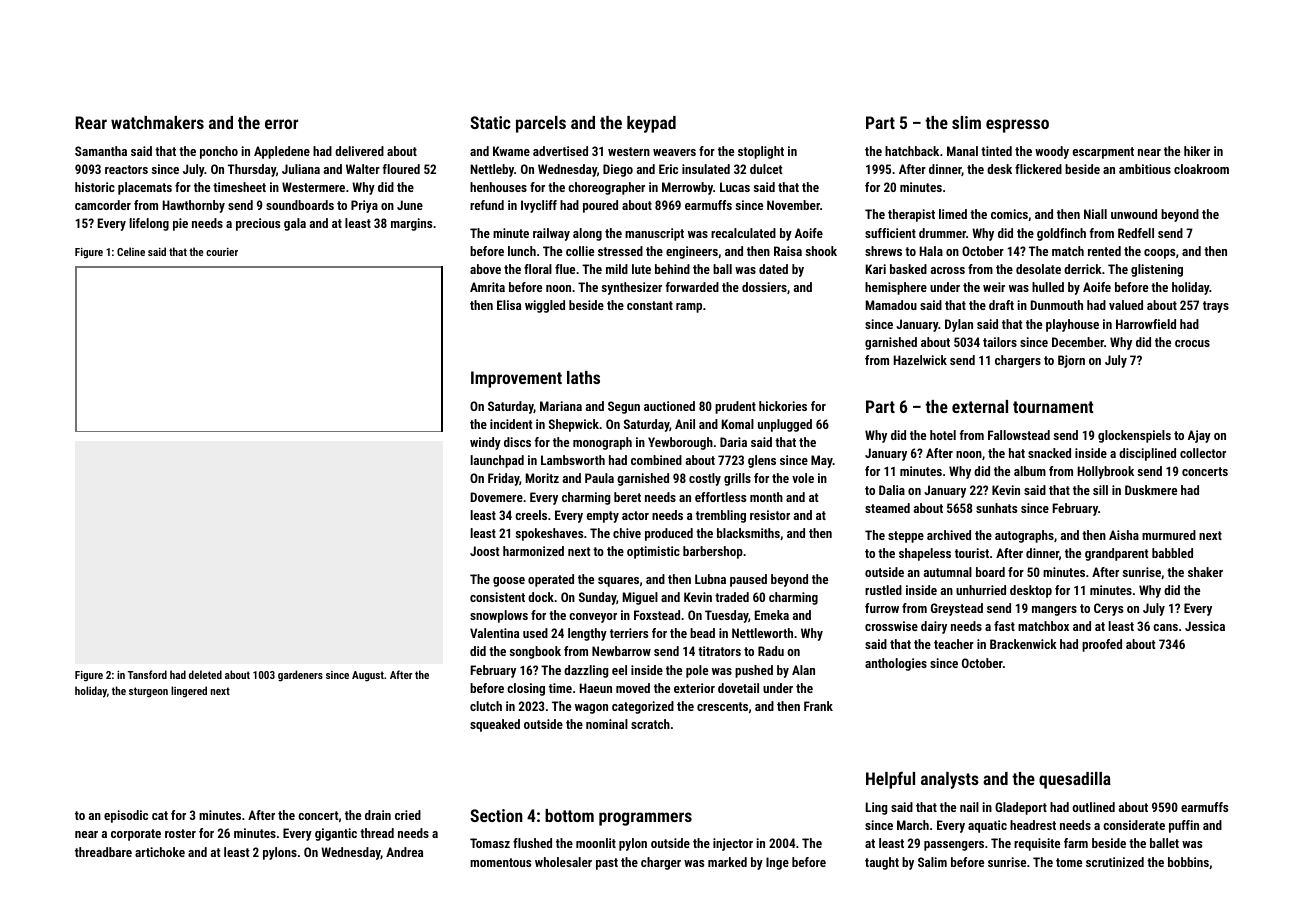  What do you see at coordinates (148, 692) in the screenshot?
I see `sturgeon` at bounding box center [148, 692].
